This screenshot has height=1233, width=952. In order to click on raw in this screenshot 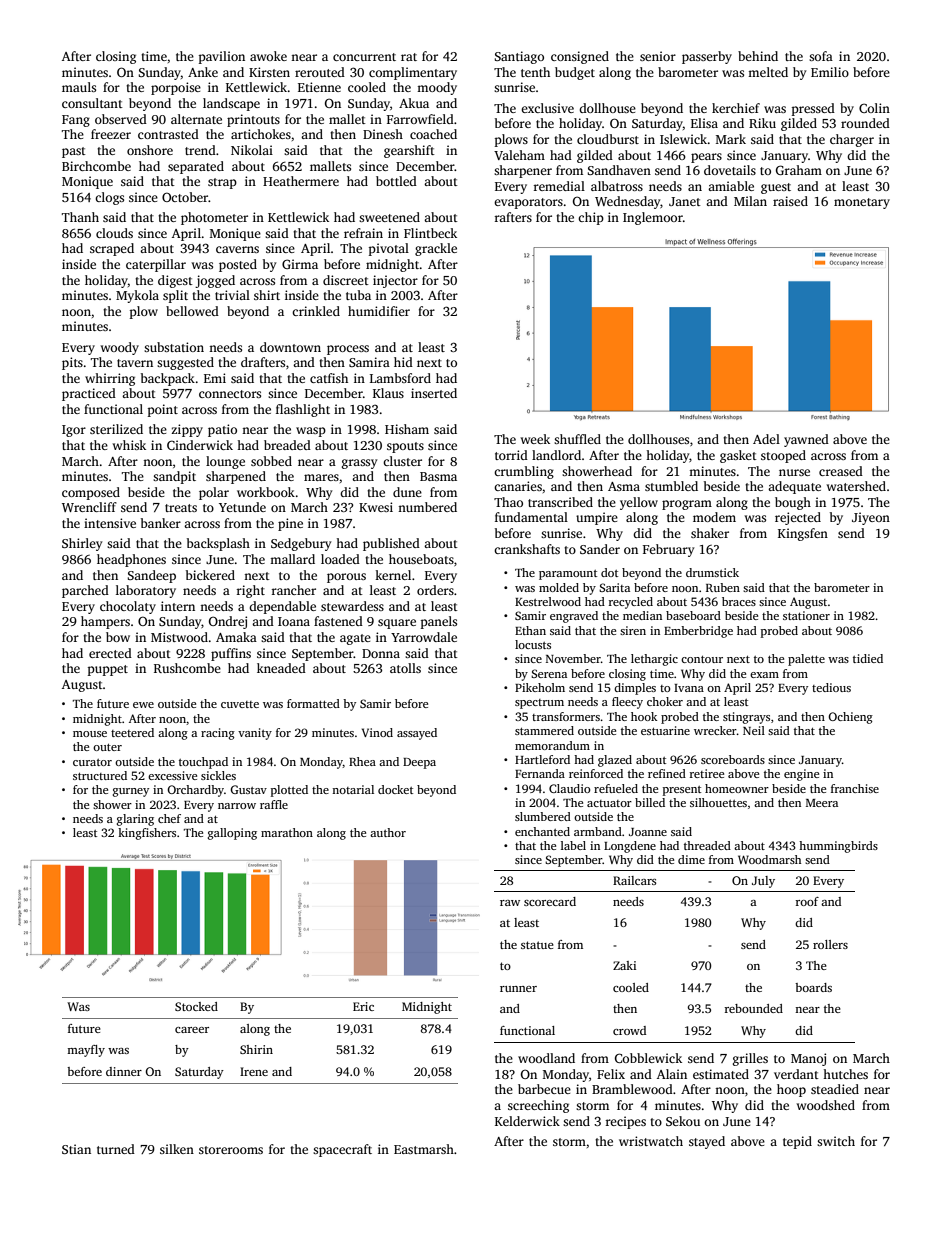, I will do `click(510, 903)`.
